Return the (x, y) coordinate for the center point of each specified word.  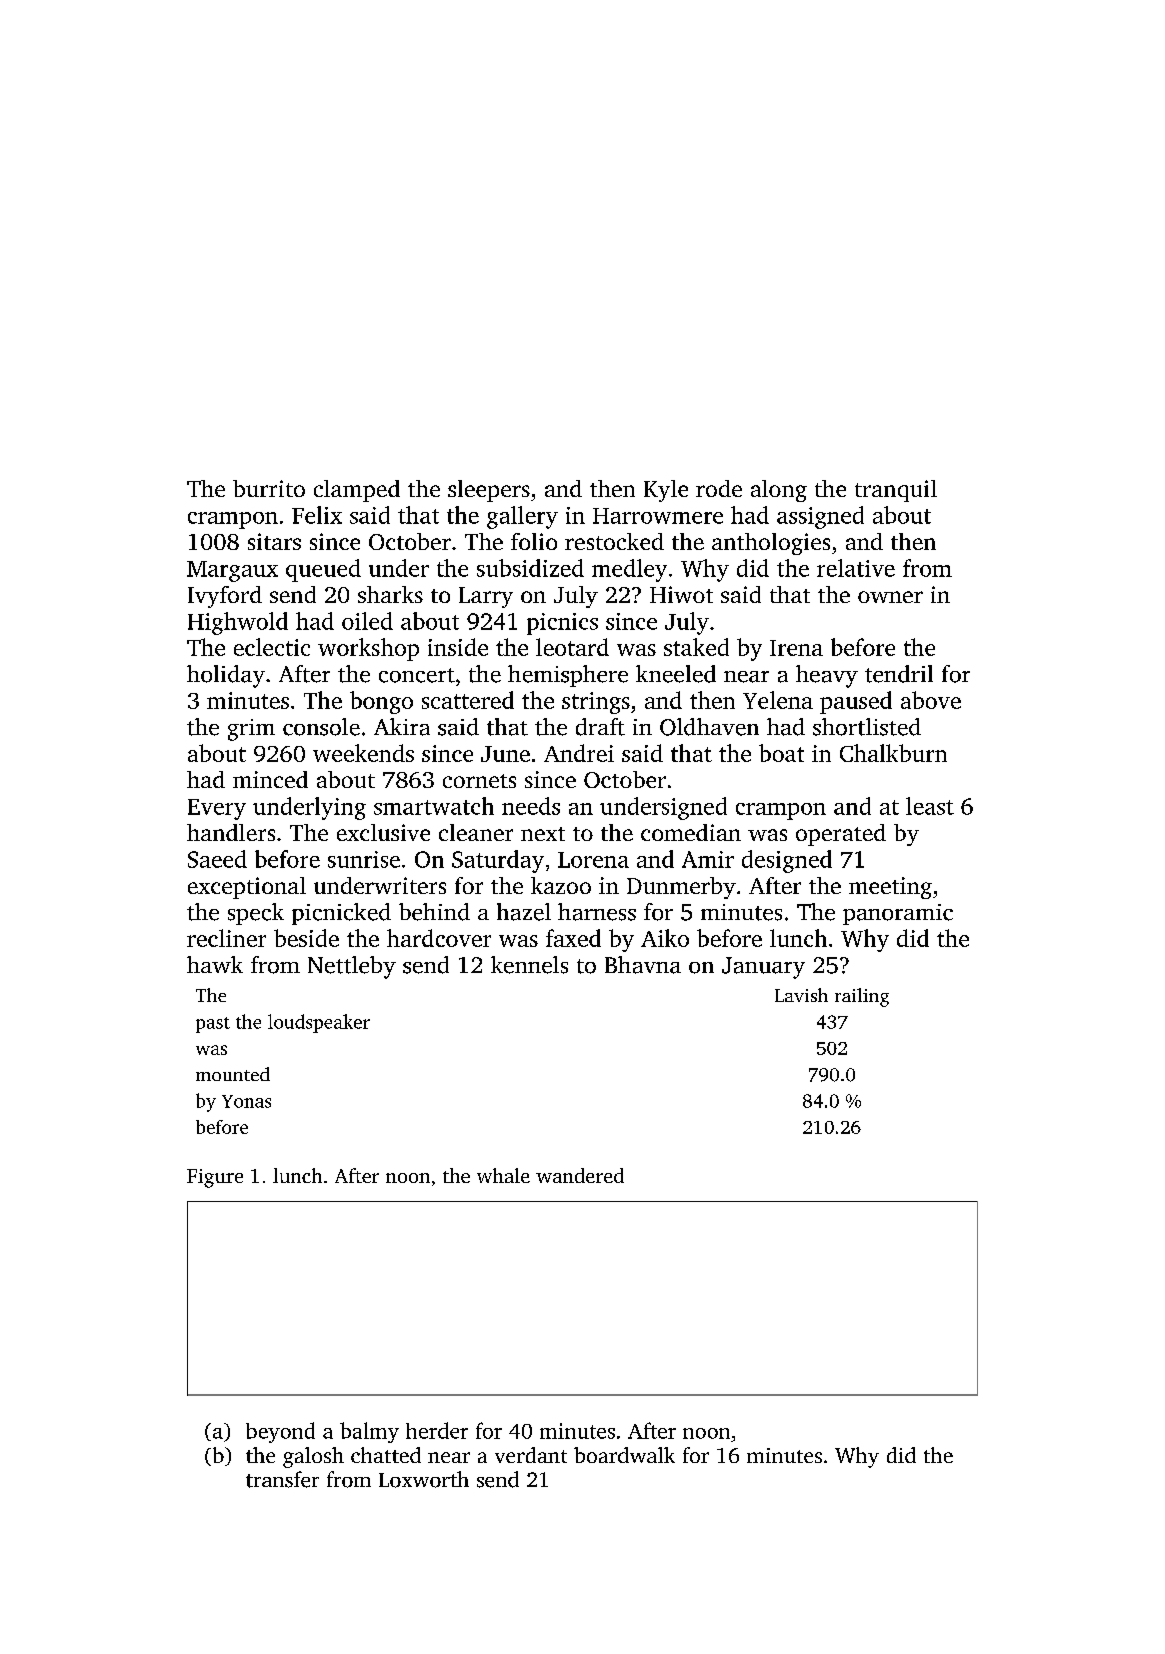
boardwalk (624, 1455)
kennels (529, 965)
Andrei (579, 753)
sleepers (489, 491)
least (930, 806)
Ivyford (225, 597)
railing (862, 997)
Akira (402, 727)
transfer (282, 1479)
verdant (531, 1455)
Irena (796, 648)
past (213, 1025)
